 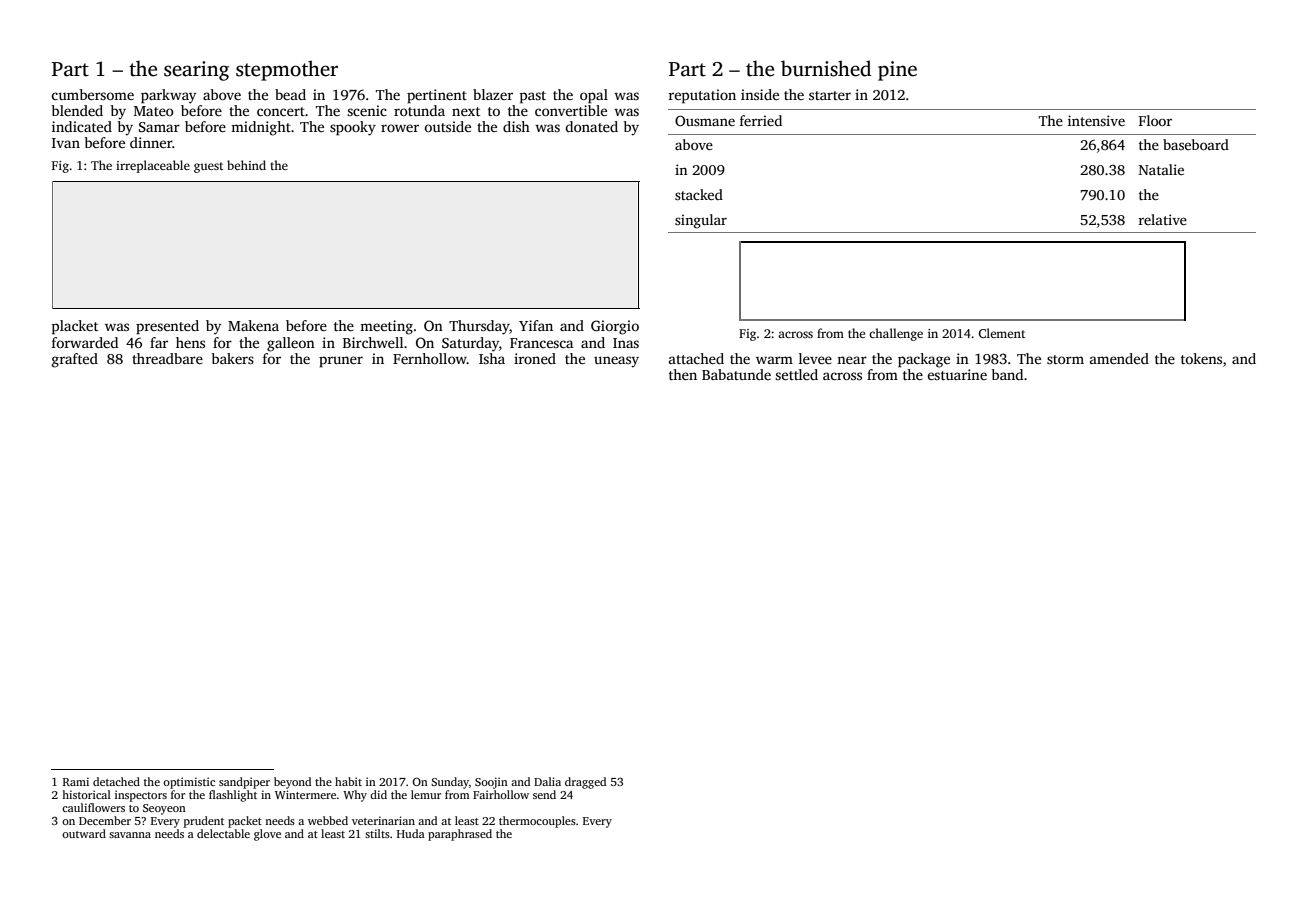 What do you see at coordinates (189, 783) in the screenshot?
I see `optimistic` at bounding box center [189, 783].
